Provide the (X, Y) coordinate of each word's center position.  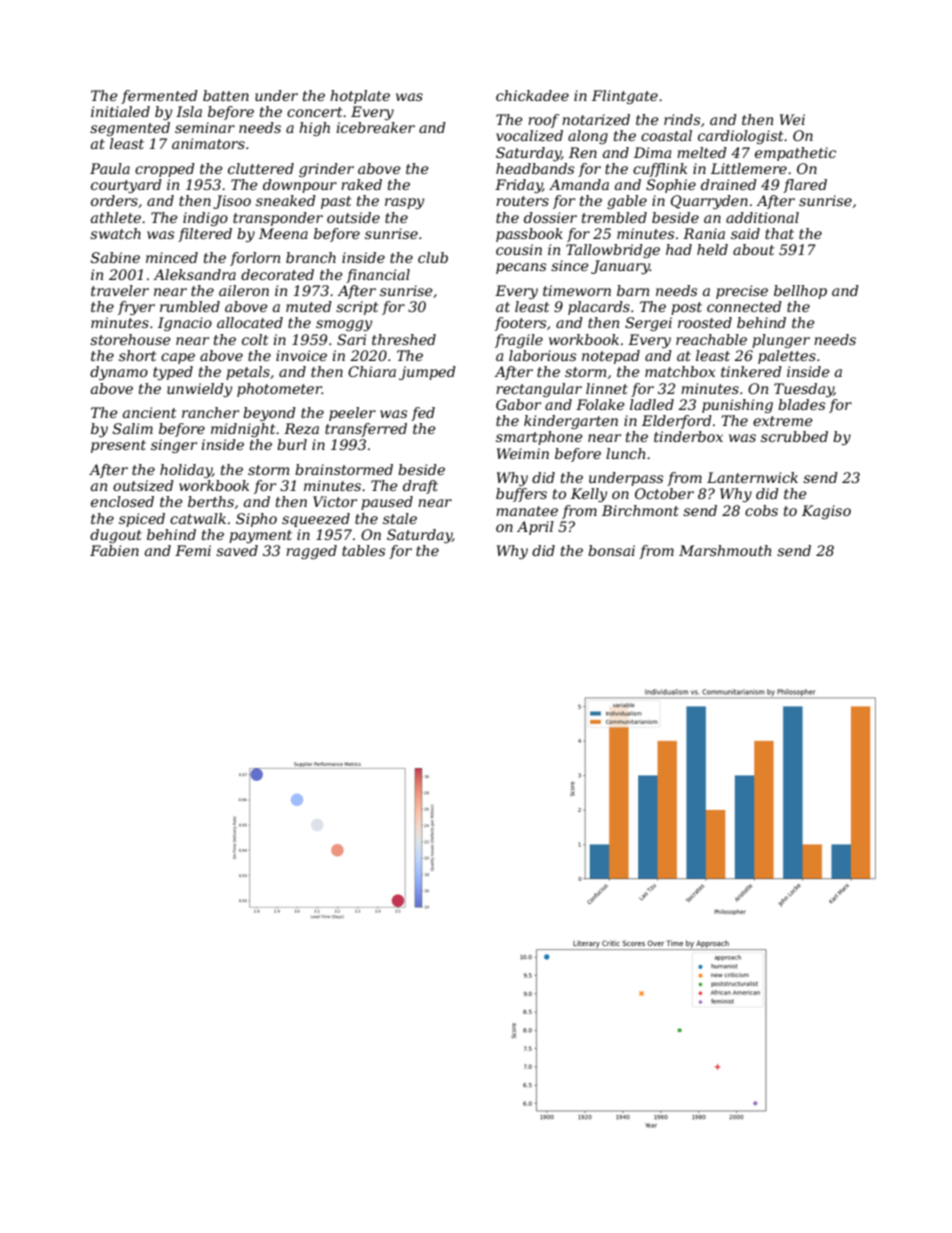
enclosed (122, 501)
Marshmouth (725, 550)
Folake (600, 404)
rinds (682, 119)
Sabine (115, 257)
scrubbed (794, 436)
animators (208, 143)
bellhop (800, 292)
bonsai (611, 550)
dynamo (119, 373)
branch (311, 257)
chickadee (532, 95)
